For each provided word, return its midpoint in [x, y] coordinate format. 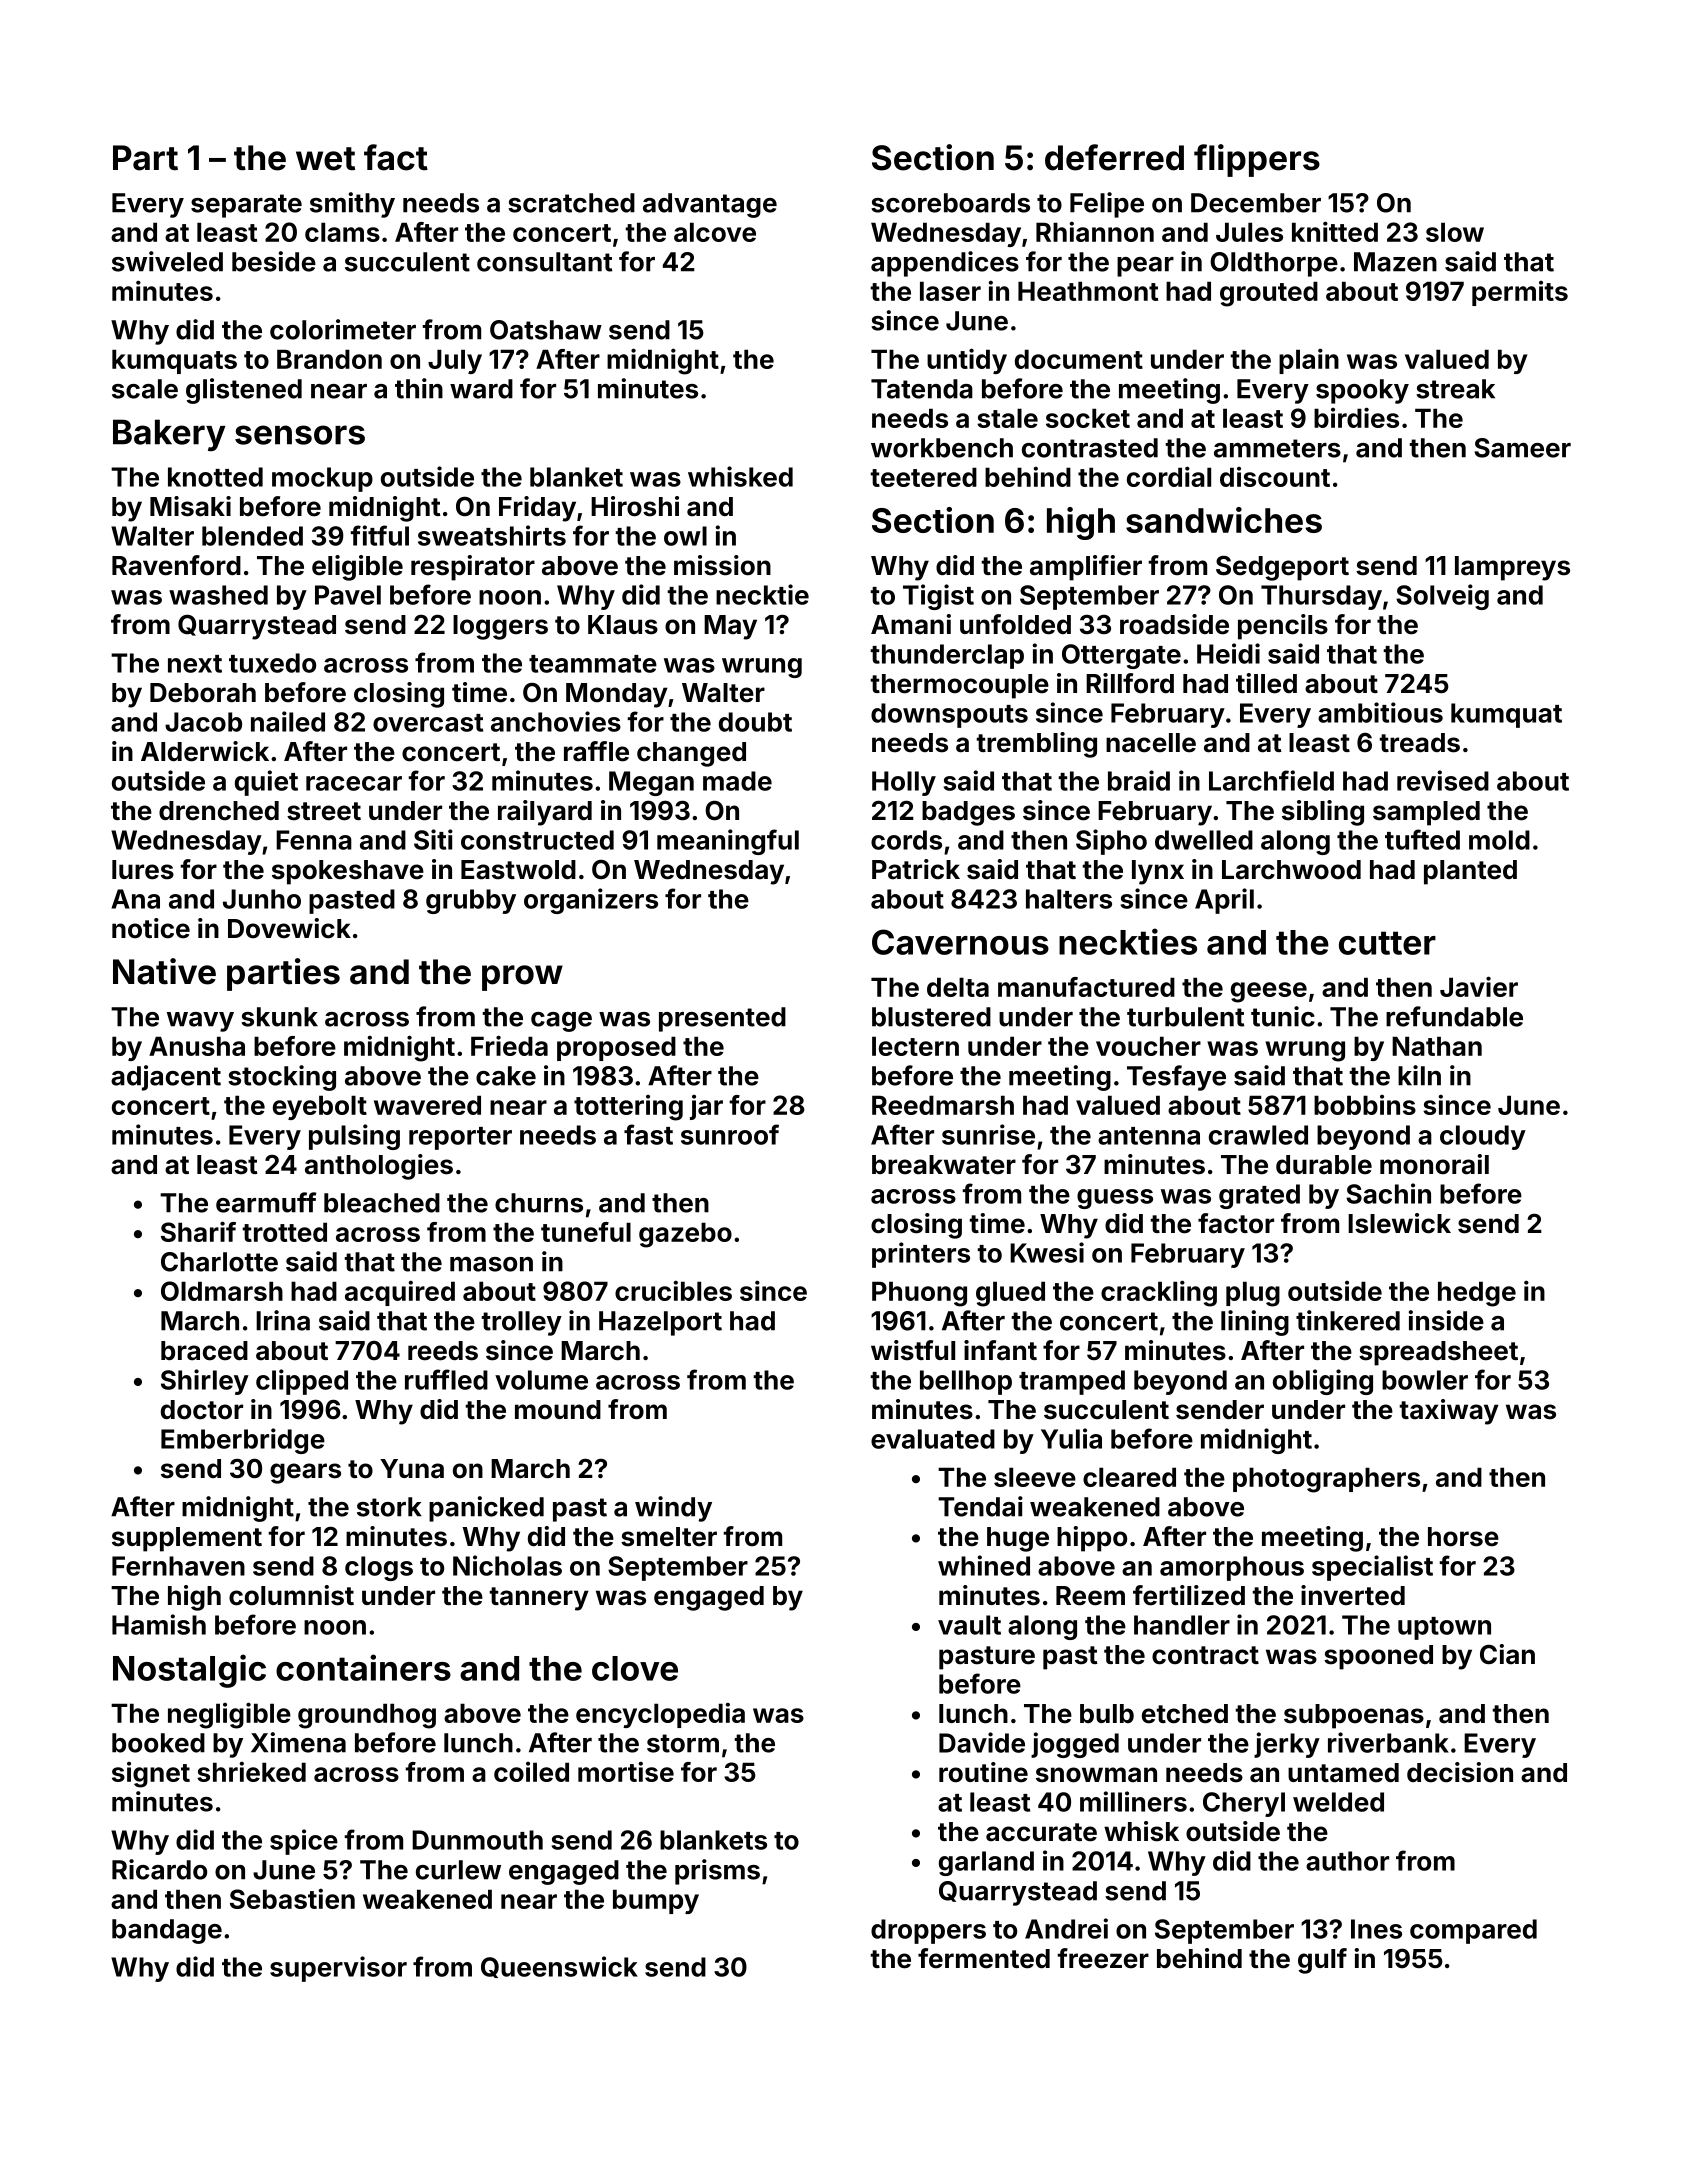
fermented [984, 1958]
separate [246, 206]
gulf [1322, 1961]
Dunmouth [477, 1840]
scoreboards [950, 203]
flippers [1257, 160]
